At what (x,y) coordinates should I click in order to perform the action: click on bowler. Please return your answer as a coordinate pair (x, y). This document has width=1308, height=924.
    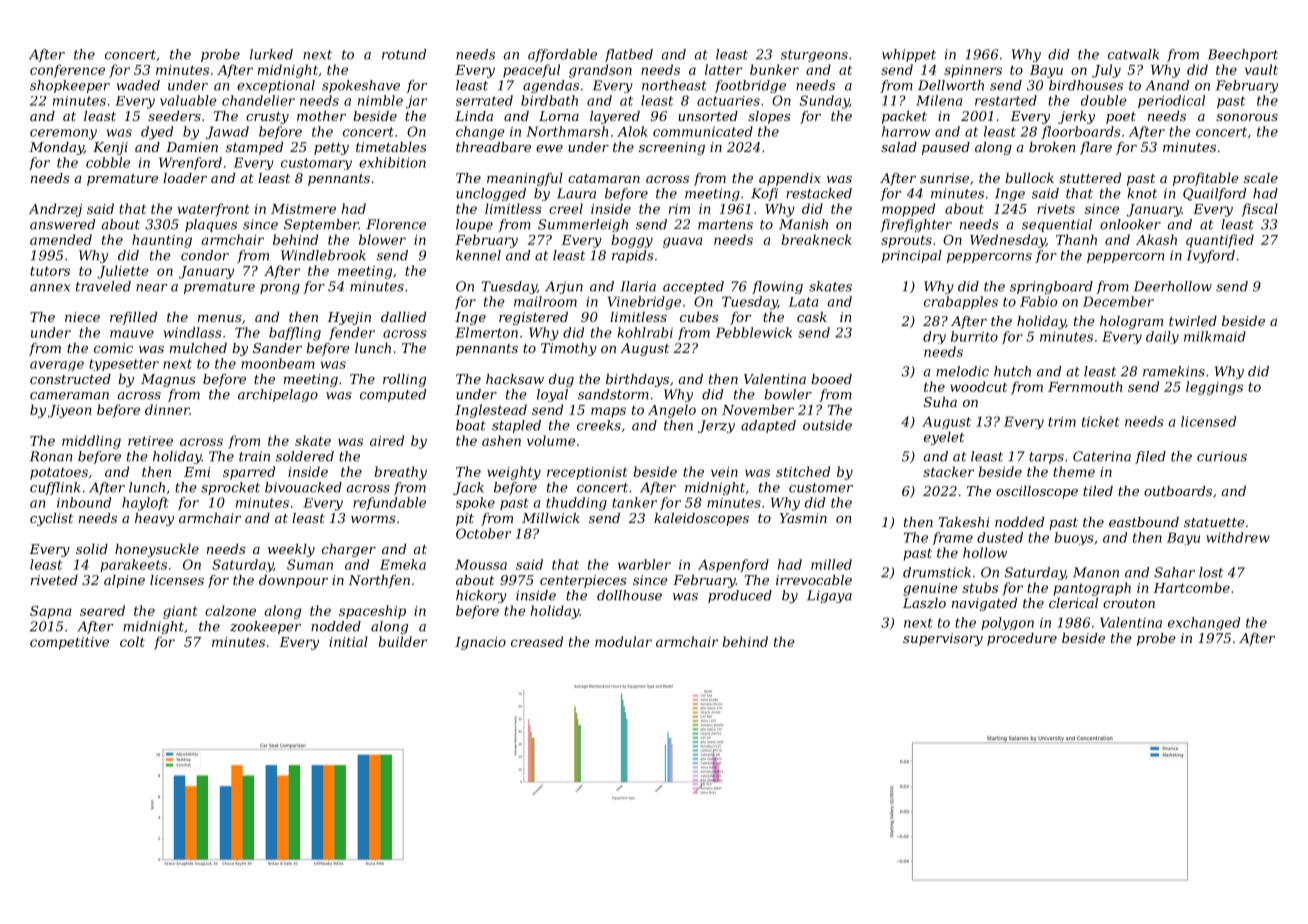
    Looking at the image, I should click on (788, 394).
